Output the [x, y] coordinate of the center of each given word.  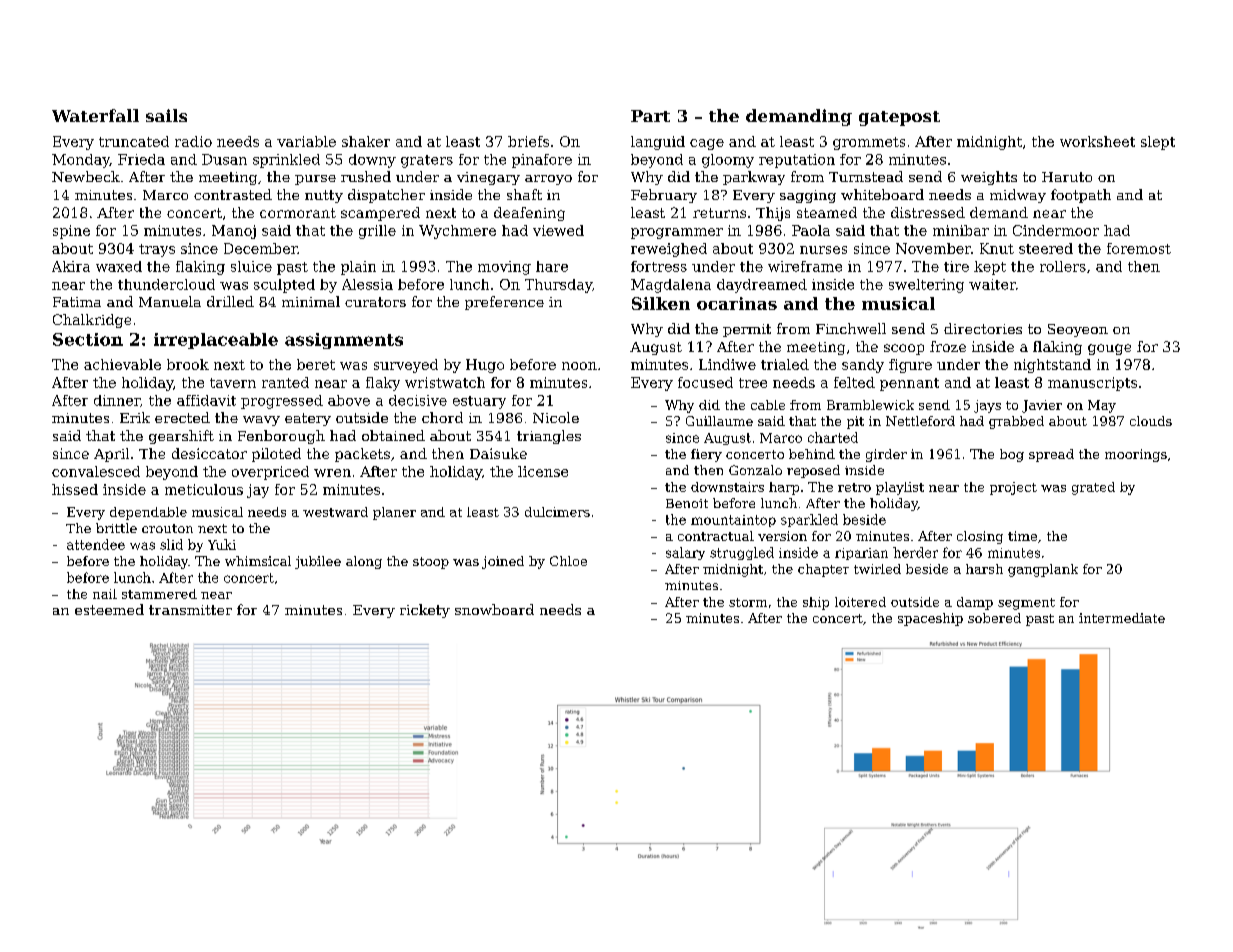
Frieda [141, 159]
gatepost [899, 118]
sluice [251, 266]
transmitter [190, 610]
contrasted [233, 194]
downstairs [727, 487]
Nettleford [920, 421]
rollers [1063, 266]
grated [1093, 488]
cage [707, 144]
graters [427, 161]
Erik [135, 417]
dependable [148, 513]
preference [504, 303]
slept [1158, 143]
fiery [706, 455]
